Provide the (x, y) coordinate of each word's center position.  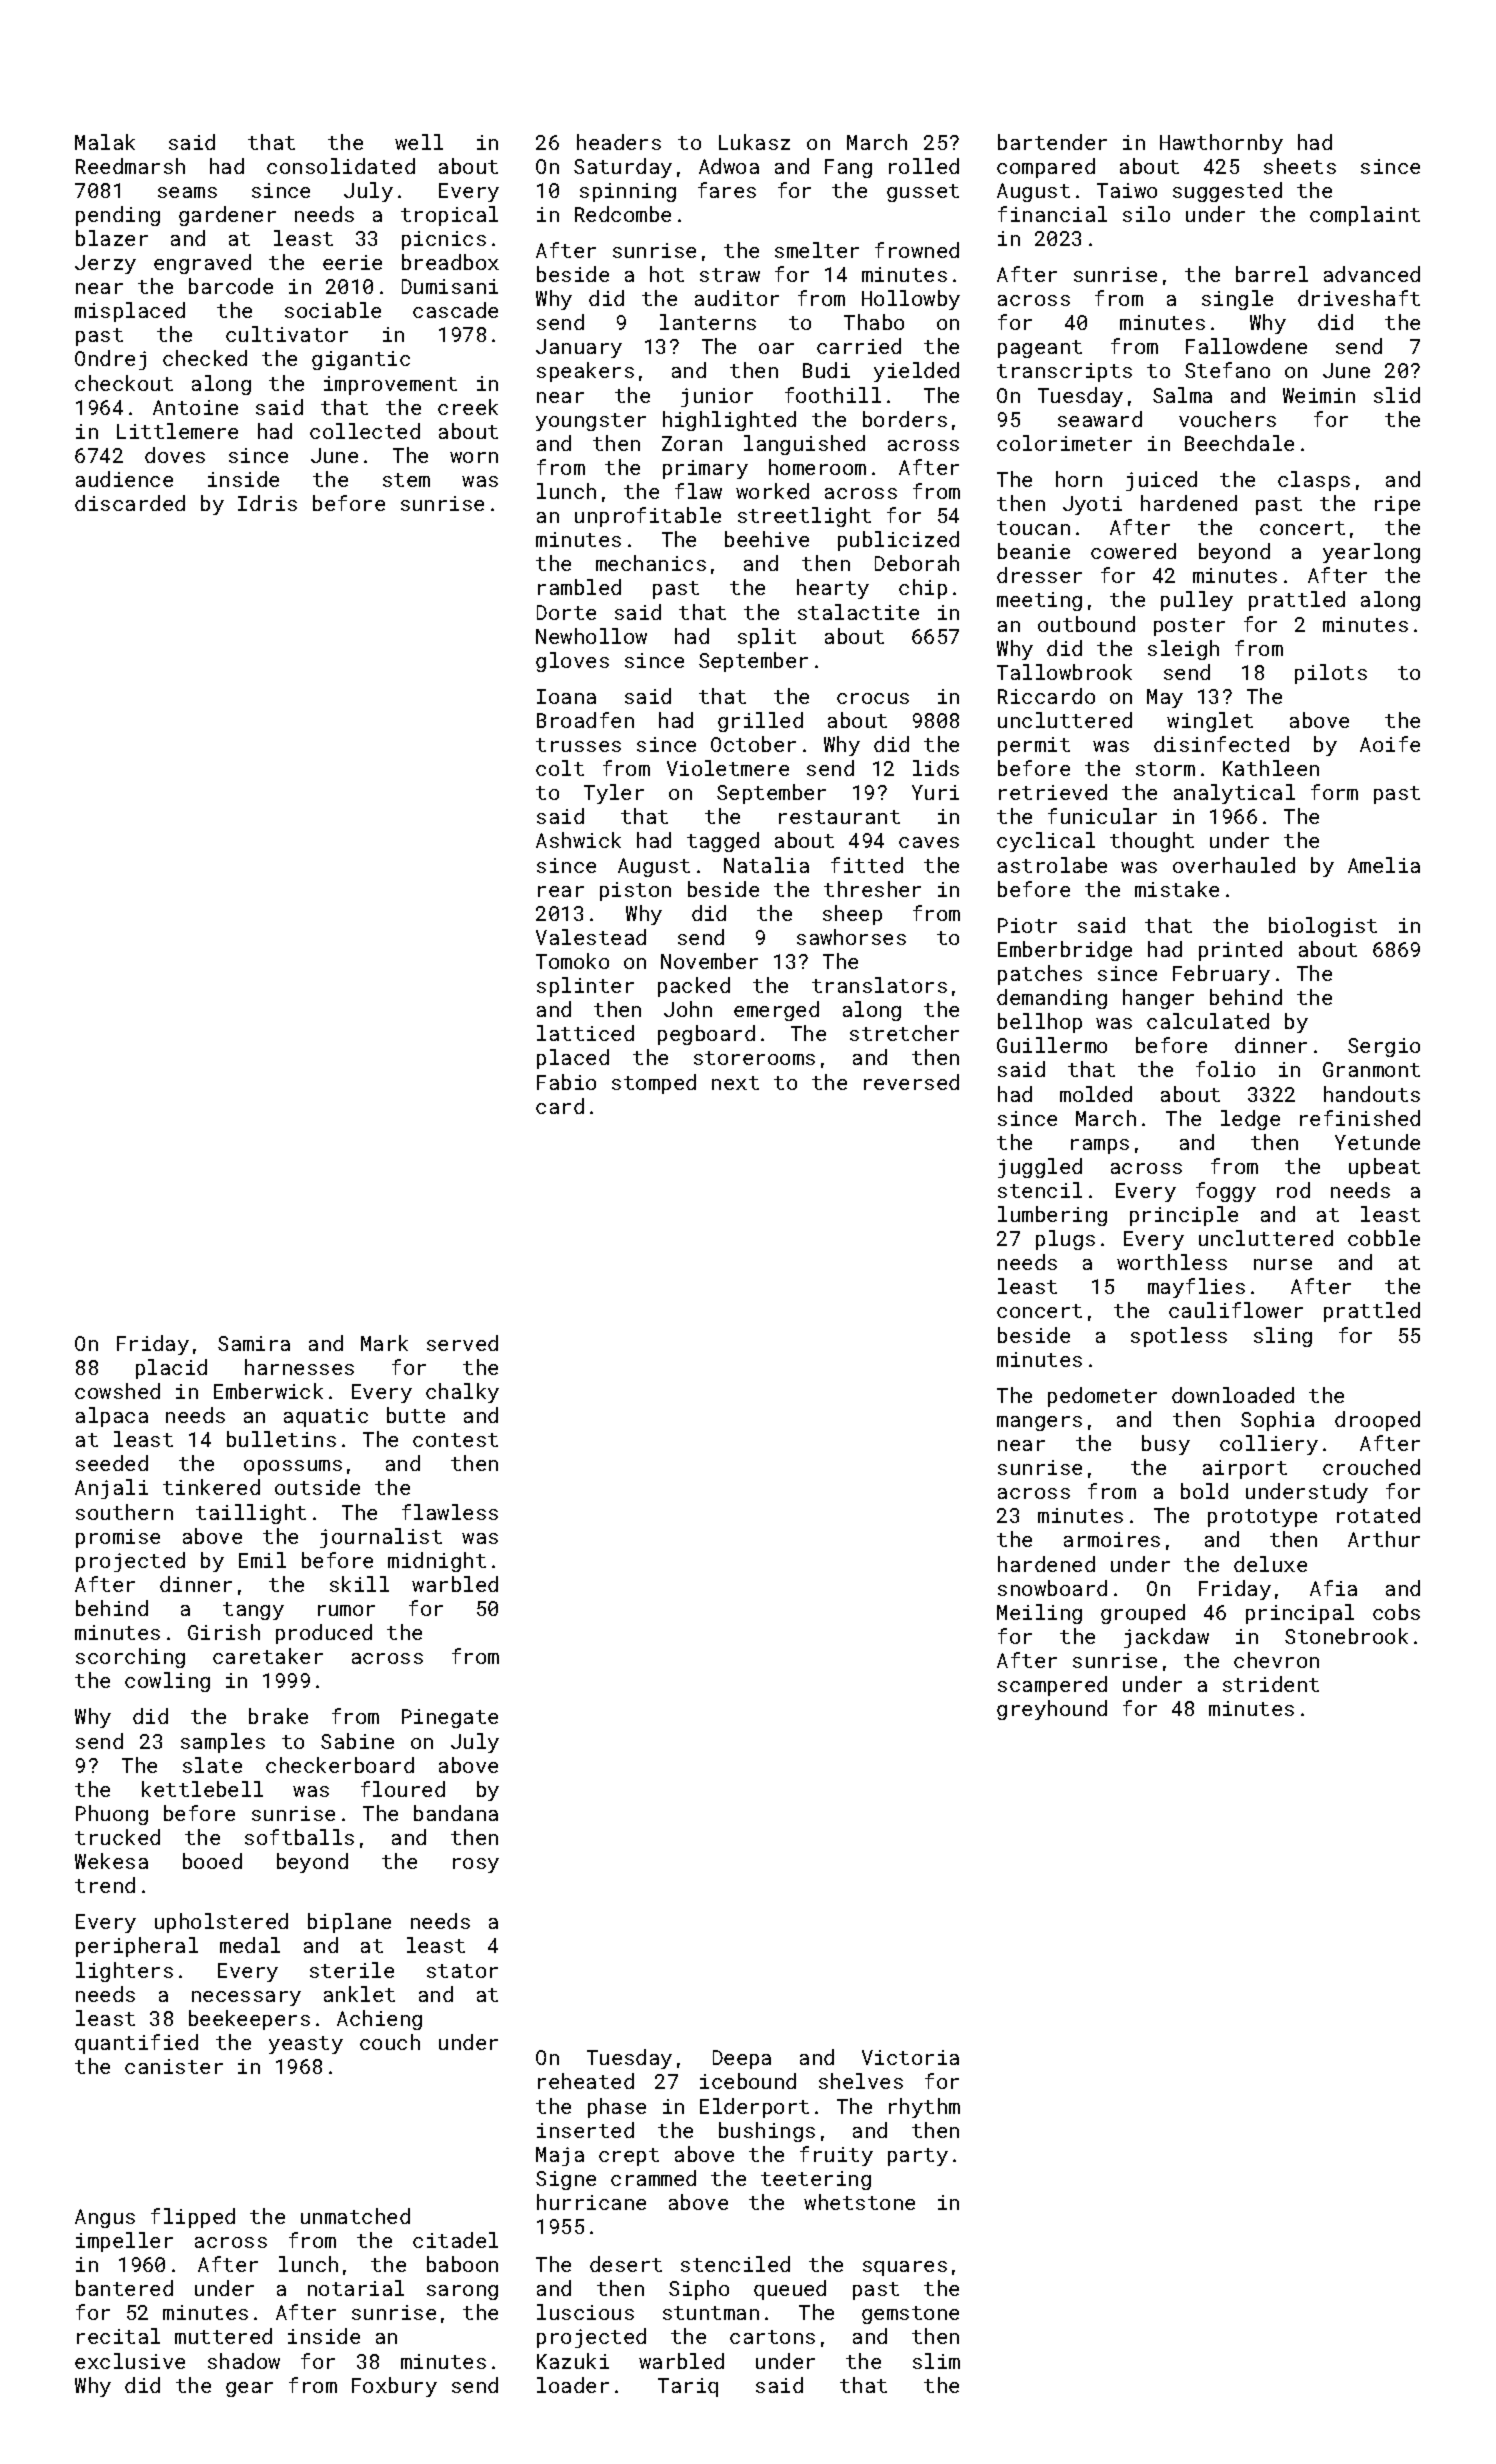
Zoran (692, 443)
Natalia (766, 865)
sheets (1300, 166)
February (1221, 975)
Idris (267, 503)
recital (118, 2336)
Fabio (566, 1082)
